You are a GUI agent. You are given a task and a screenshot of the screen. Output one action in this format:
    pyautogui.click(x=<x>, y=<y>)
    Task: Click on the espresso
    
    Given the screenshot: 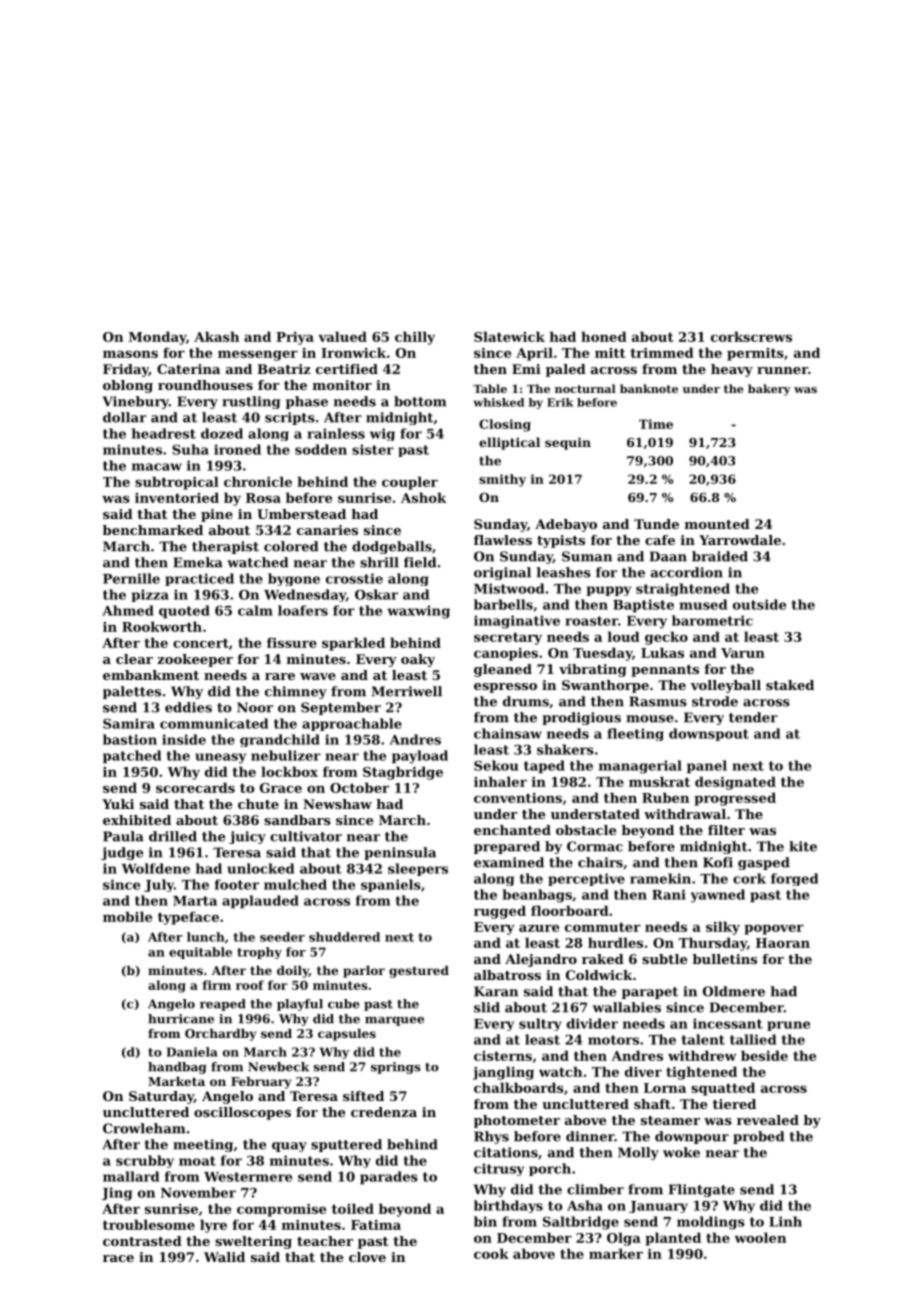 What is the action you would take?
    pyautogui.click(x=505, y=688)
